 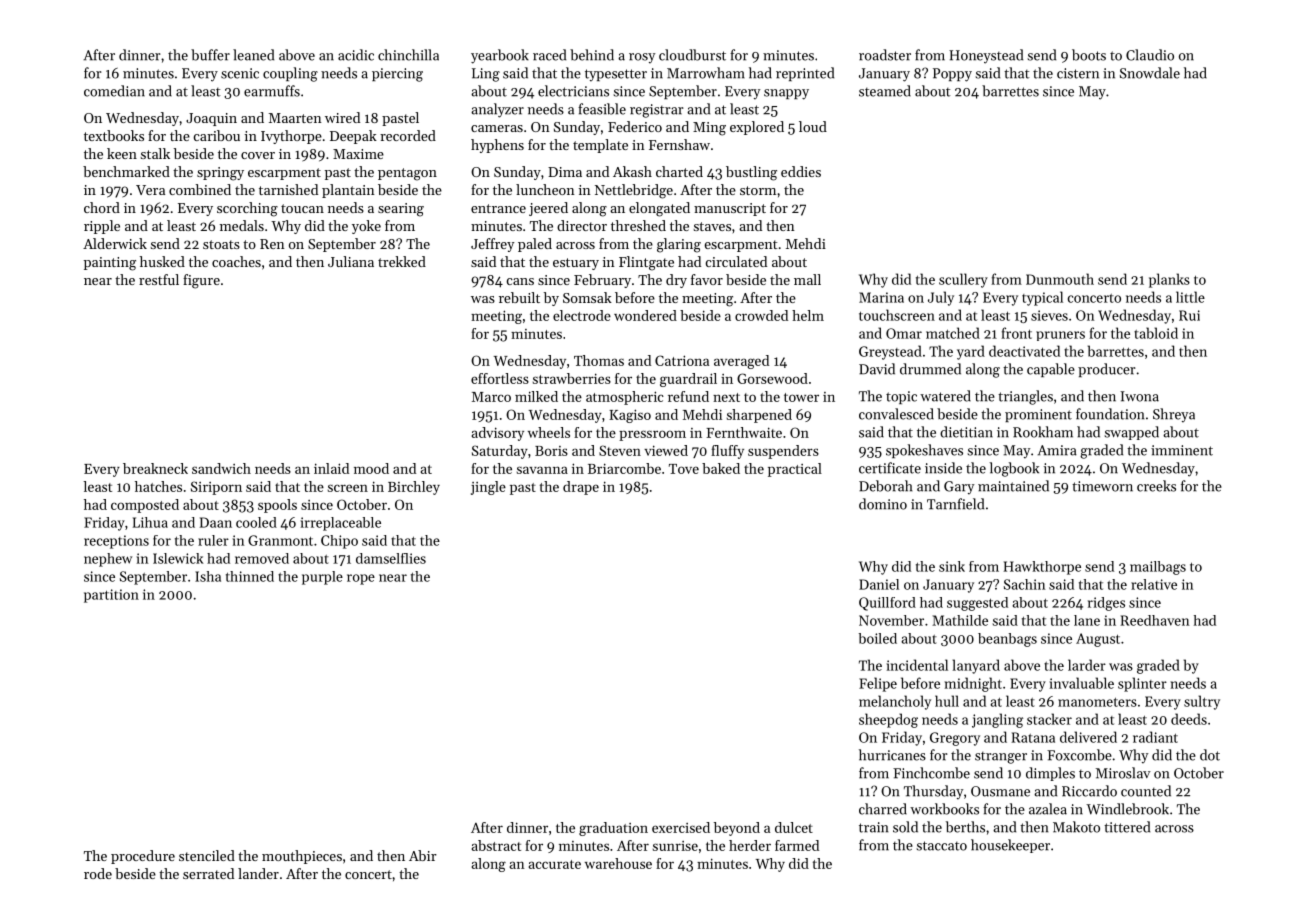 I want to click on milked, so click(x=536, y=396).
